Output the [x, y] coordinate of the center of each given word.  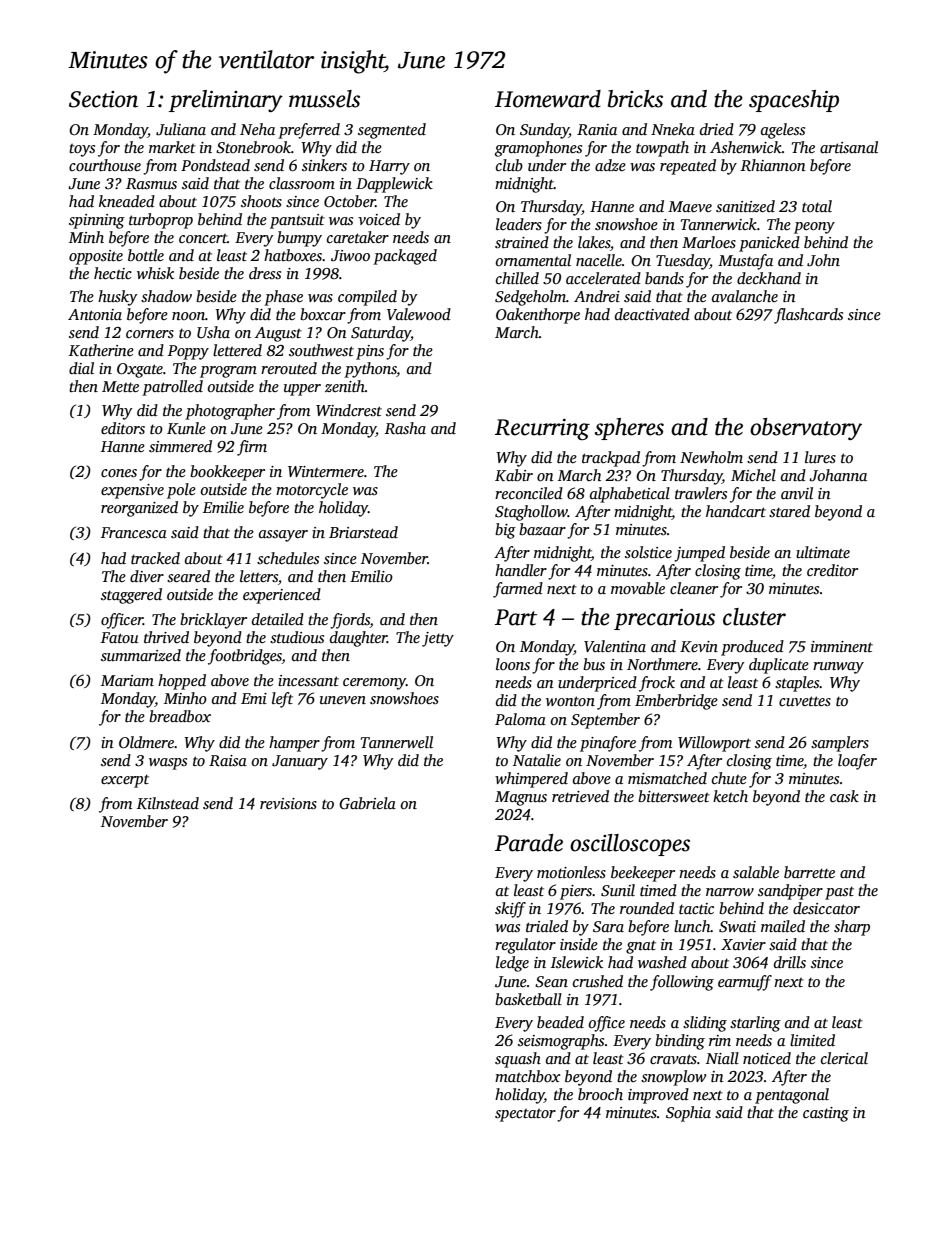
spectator [525, 1115]
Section [103, 99]
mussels [324, 99]
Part [516, 617]
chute [729, 778]
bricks [635, 99]
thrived [166, 637]
